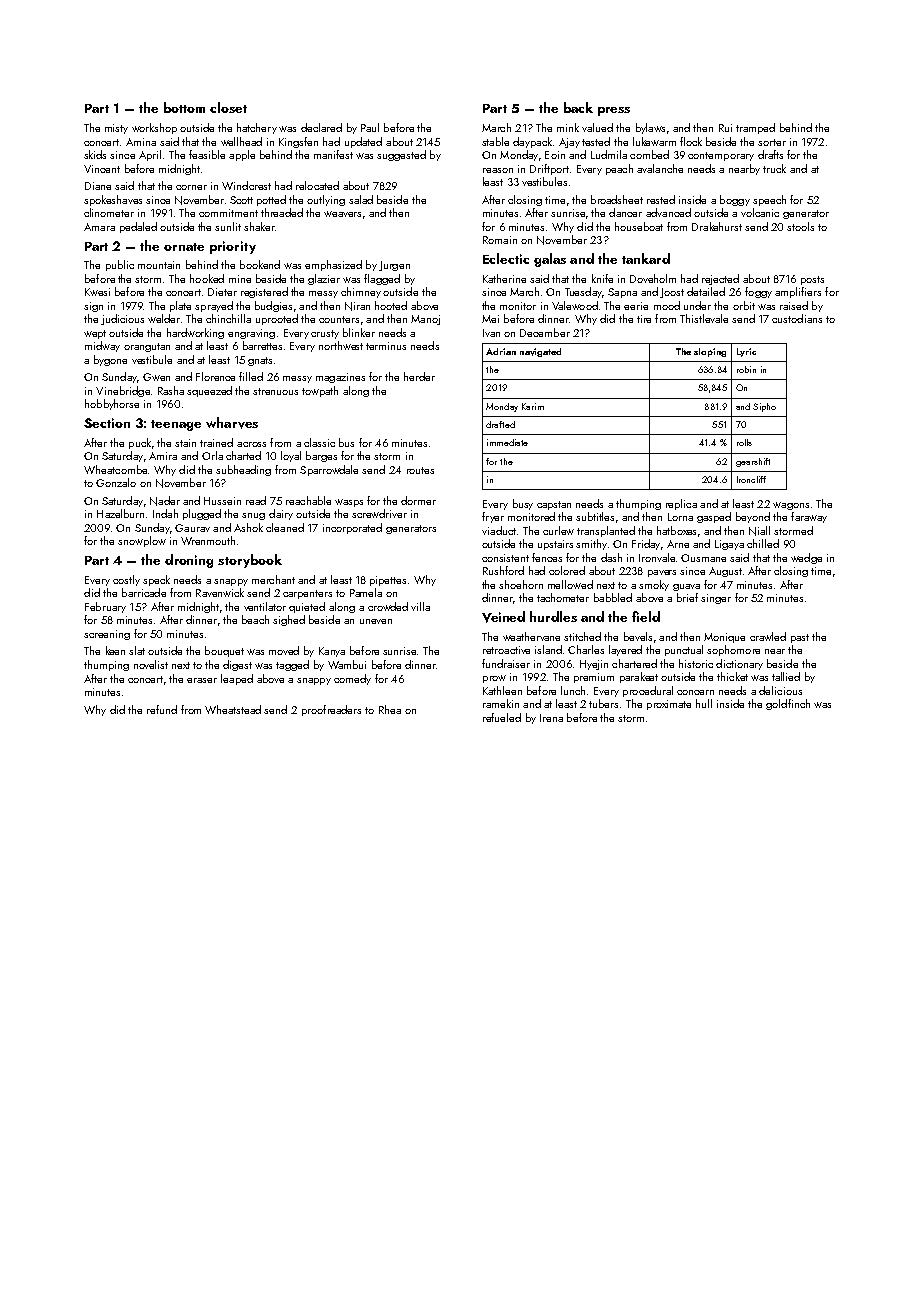 Image resolution: width=924 pixels, height=1308 pixels. Describe the element at coordinates (379, 513) in the page. I see `screwdriver` at that location.
